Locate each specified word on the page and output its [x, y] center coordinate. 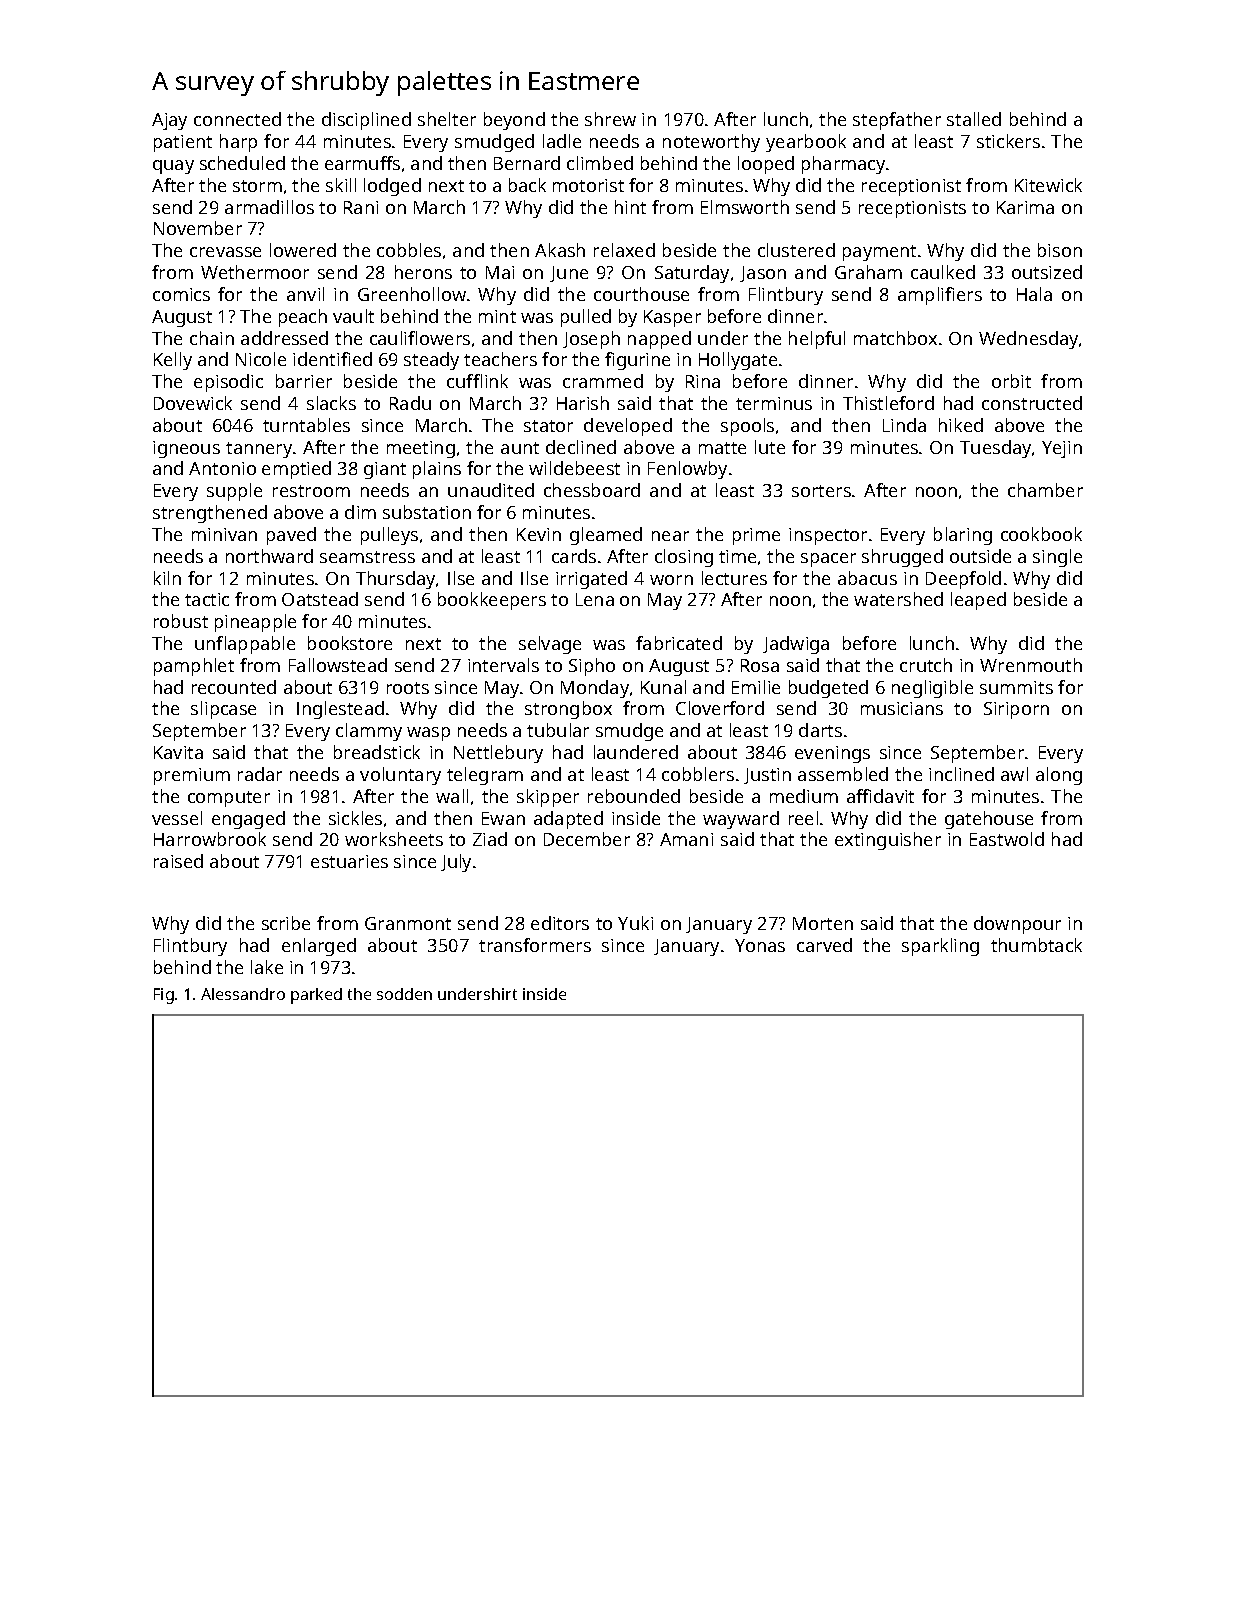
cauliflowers [420, 338]
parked [316, 996]
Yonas [760, 945]
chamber [1045, 490]
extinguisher [888, 841]
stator [548, 426]
